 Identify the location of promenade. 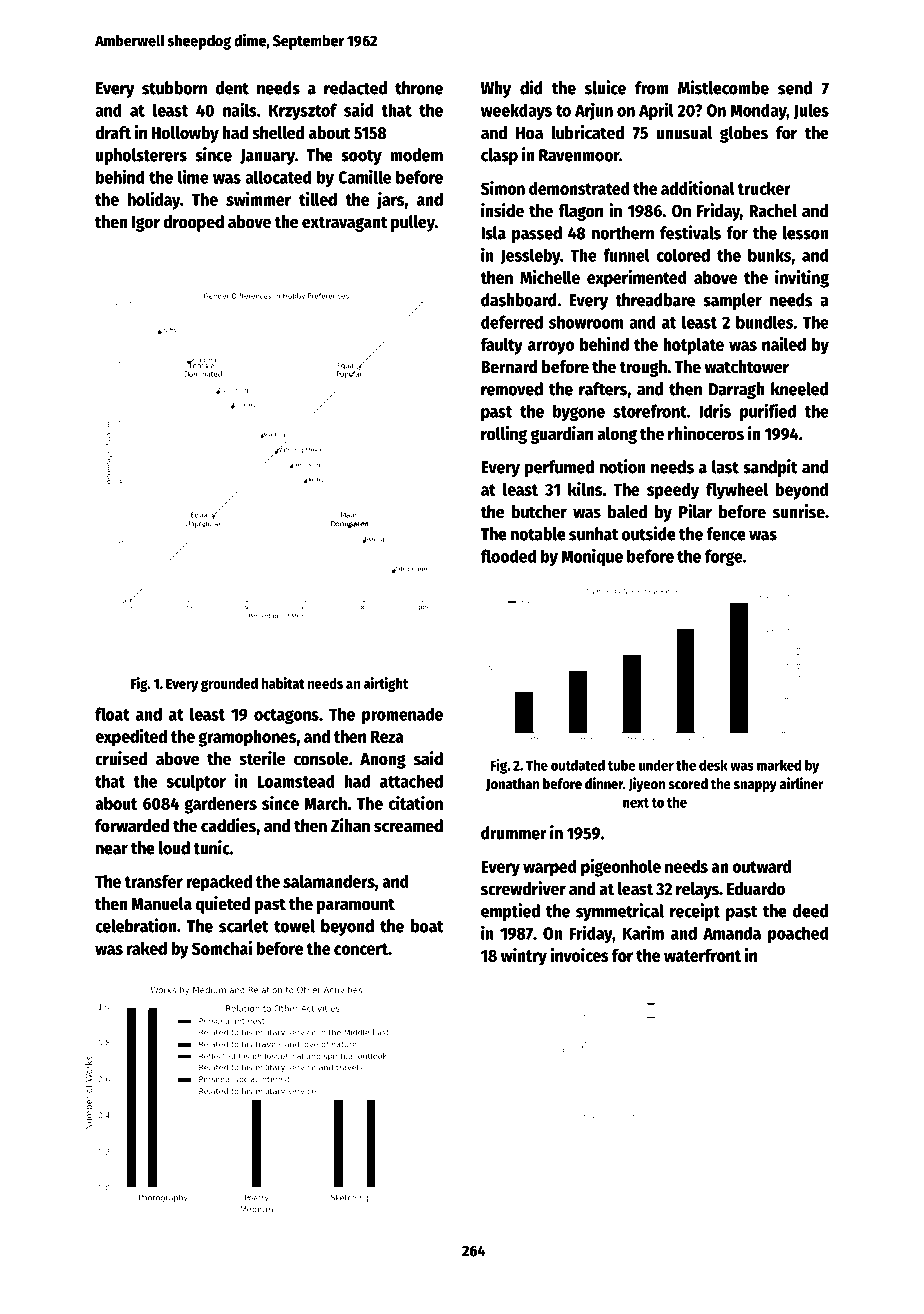
(402, 715).
